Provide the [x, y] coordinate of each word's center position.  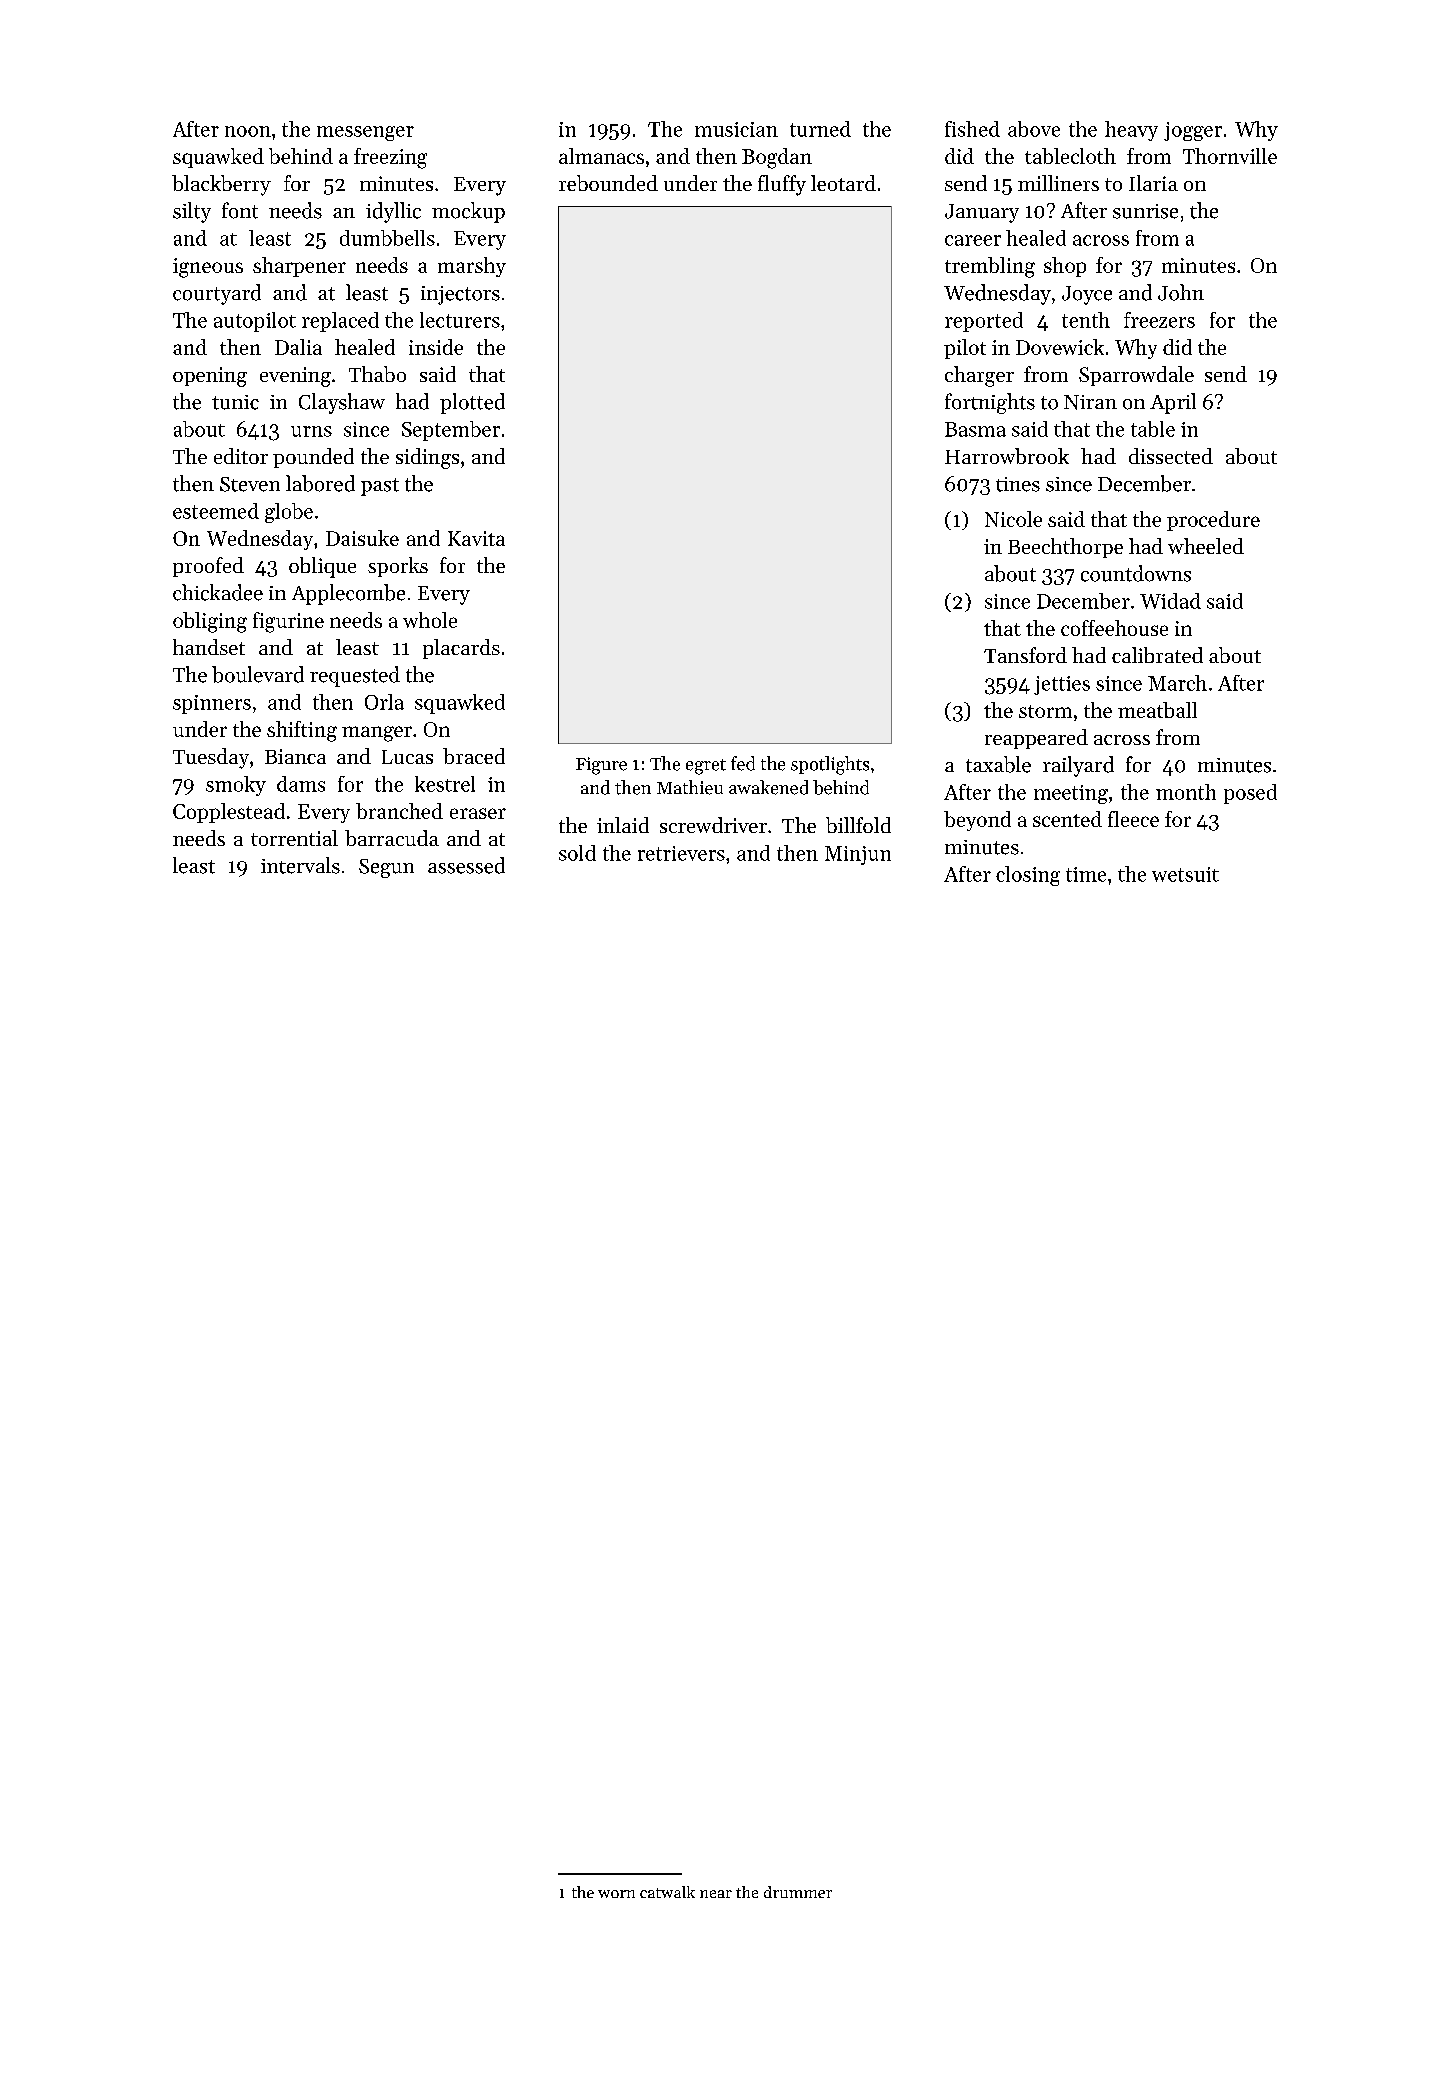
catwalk [667, 1892]
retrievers [681, 853]
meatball [1157, 710]
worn [616, 1894]
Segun [386, 868]
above [1034, 129]
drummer [798, 1892]
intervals [300, 865]
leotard [843, 183]
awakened [768, 787]
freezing [390, 158]
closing [1028, 876]
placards [461, 649]
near [716, 1894]
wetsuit [1185, 874]
